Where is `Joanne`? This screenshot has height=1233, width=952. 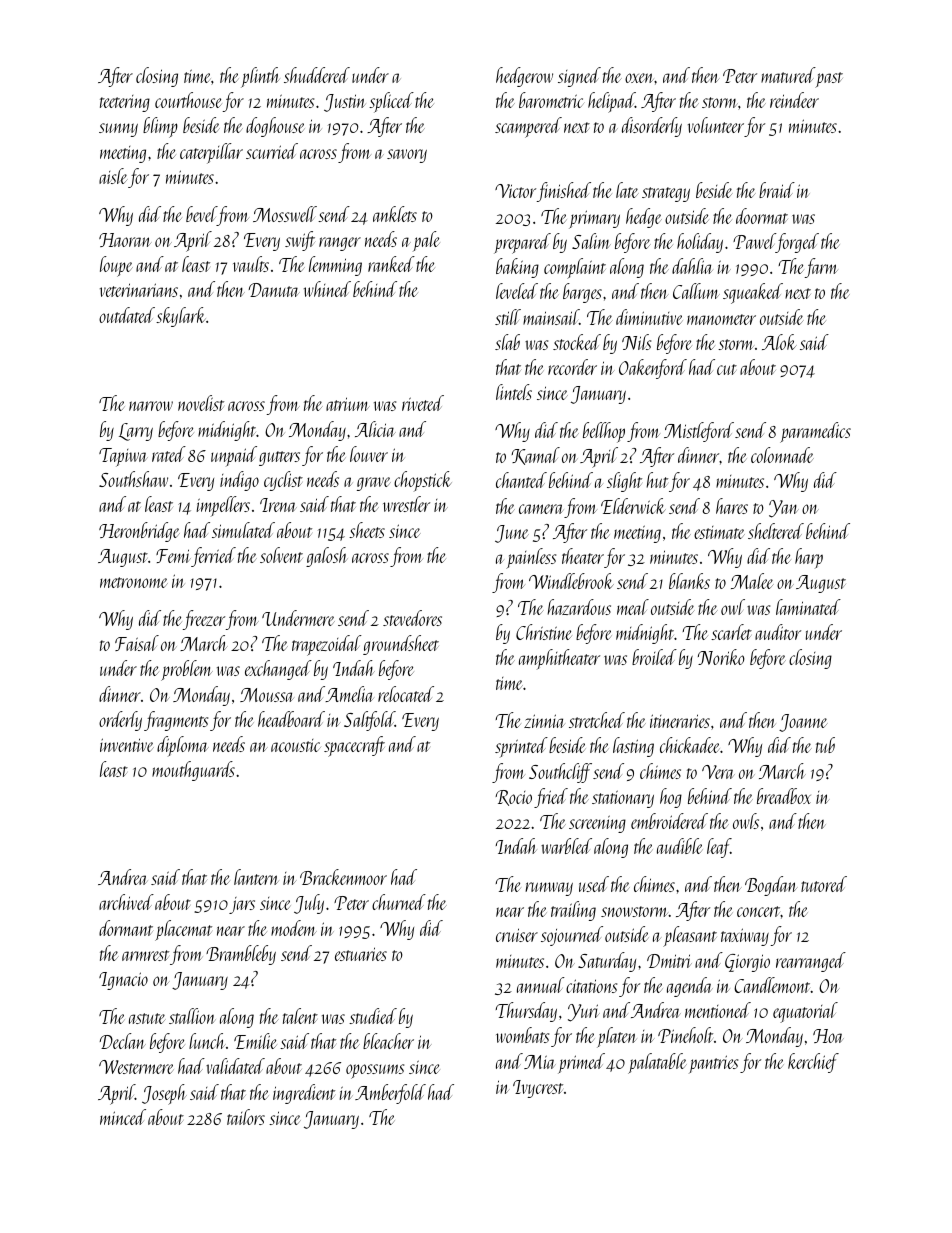
Joanne is located at coordinates (803, 723).
